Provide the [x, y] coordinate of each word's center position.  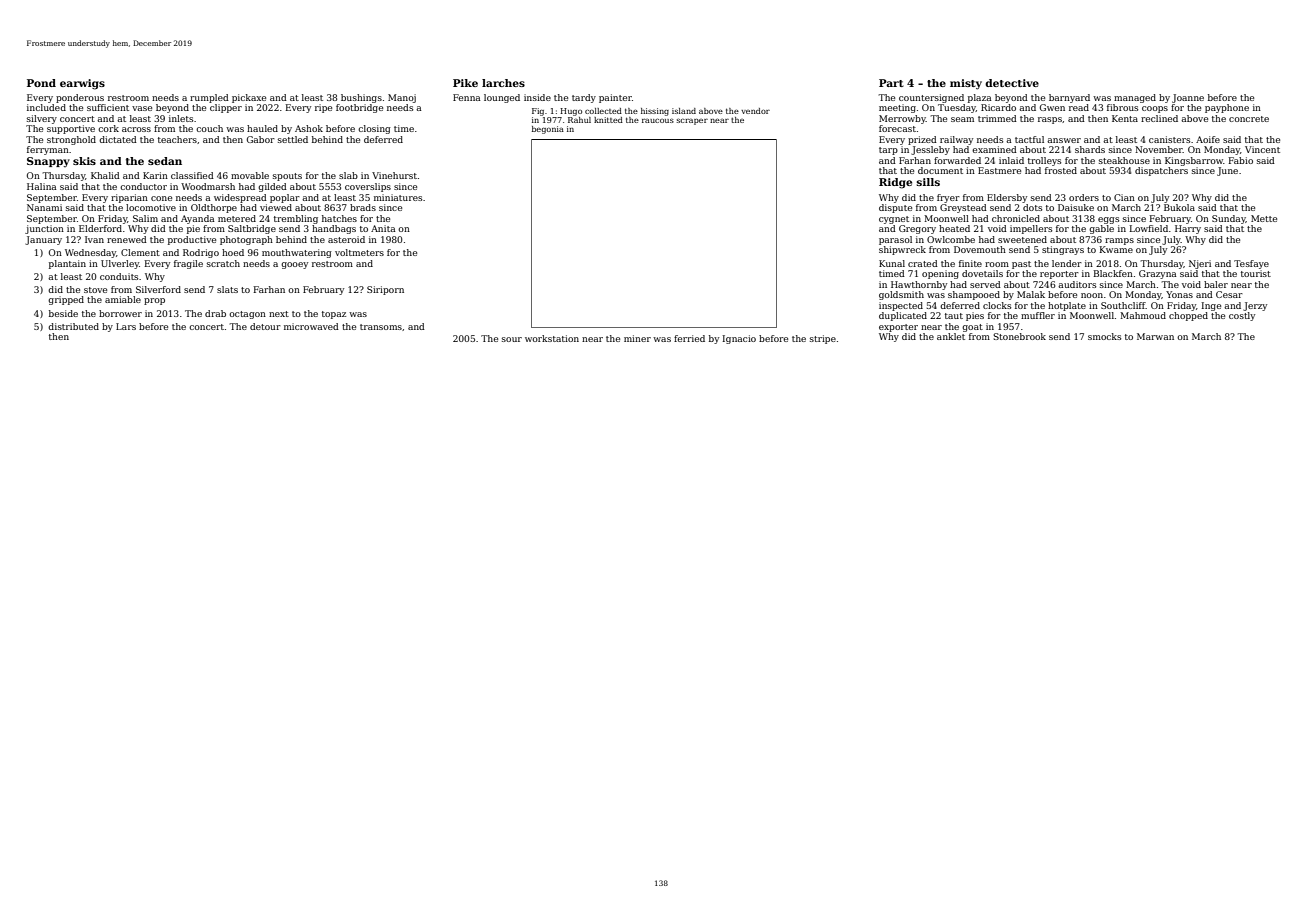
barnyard [1069, 98]
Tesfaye [1251, 264]
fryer [948, 198]
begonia [548, 130]
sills [928, 182]
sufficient [108, 107]
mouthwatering [297, 253]
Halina [42, 186]
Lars [126, 326]
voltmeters [359, 252]
